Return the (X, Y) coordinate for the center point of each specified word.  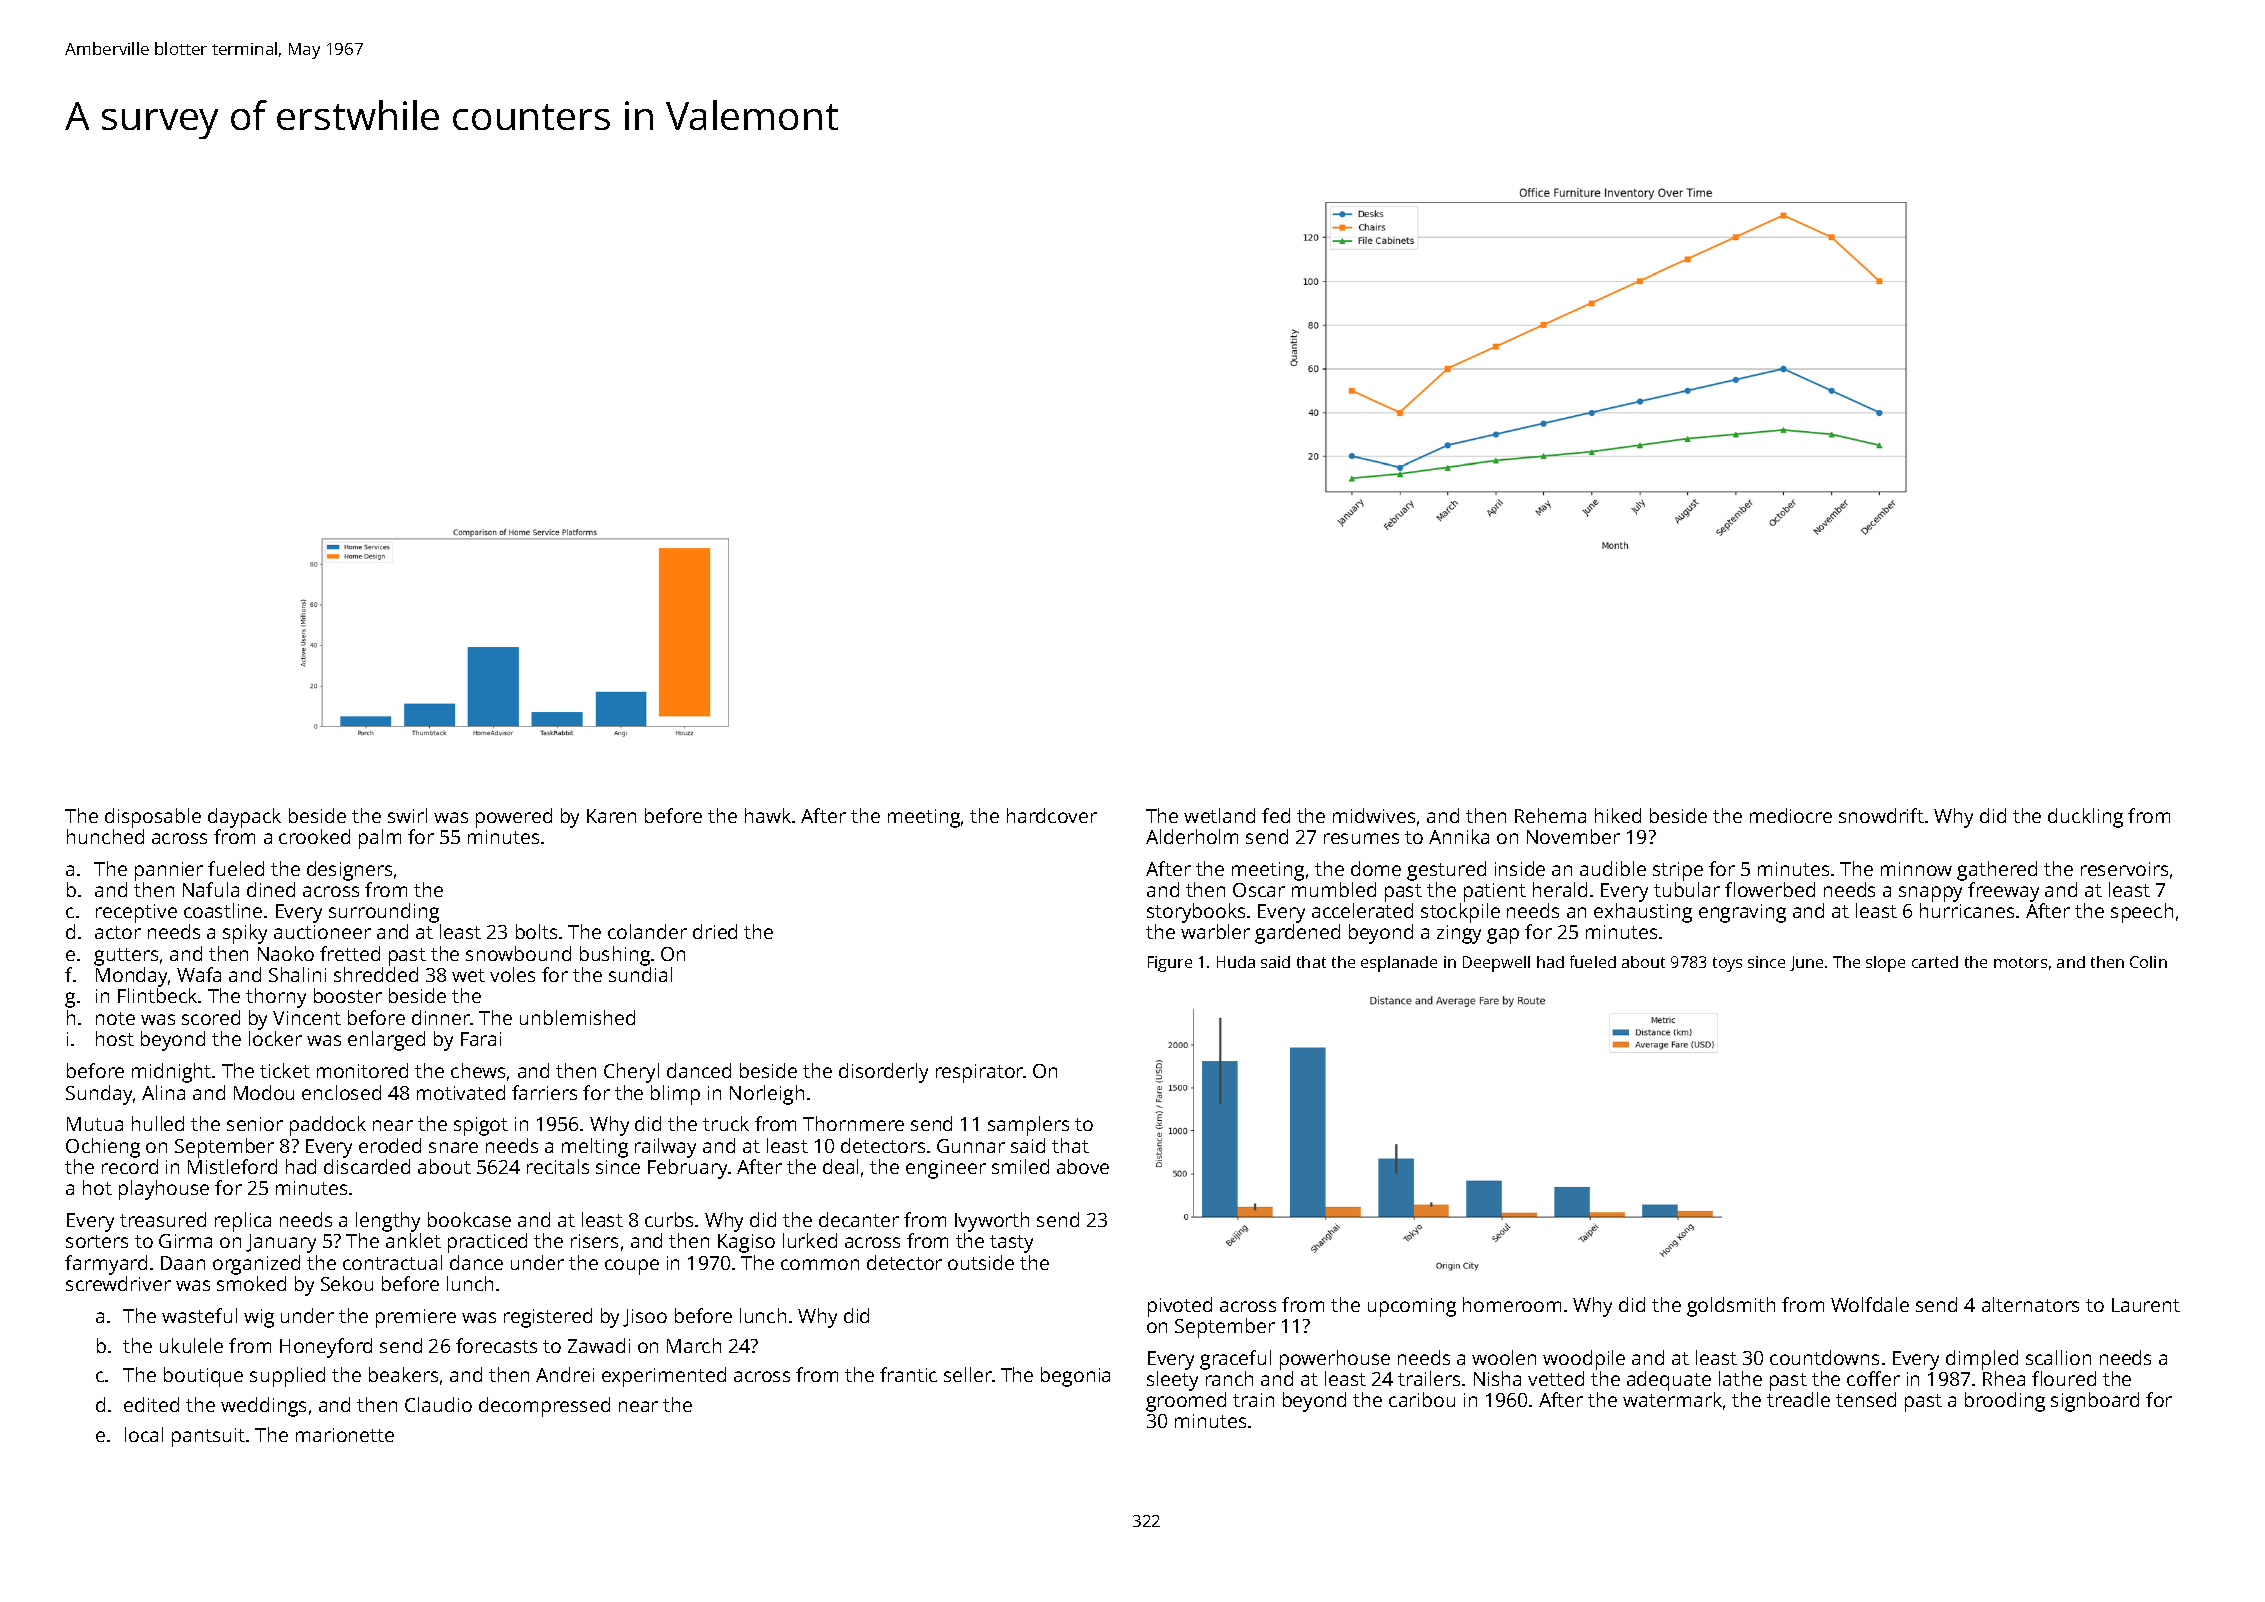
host (115, 1038)
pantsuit (208, 1437)
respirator (980, 1073)
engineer (946, 1169)
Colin (2148, 962)
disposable (153, 818)
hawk (768, 815)
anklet (413, 1240)
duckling (2085, 818)
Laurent (2146, 1305)
